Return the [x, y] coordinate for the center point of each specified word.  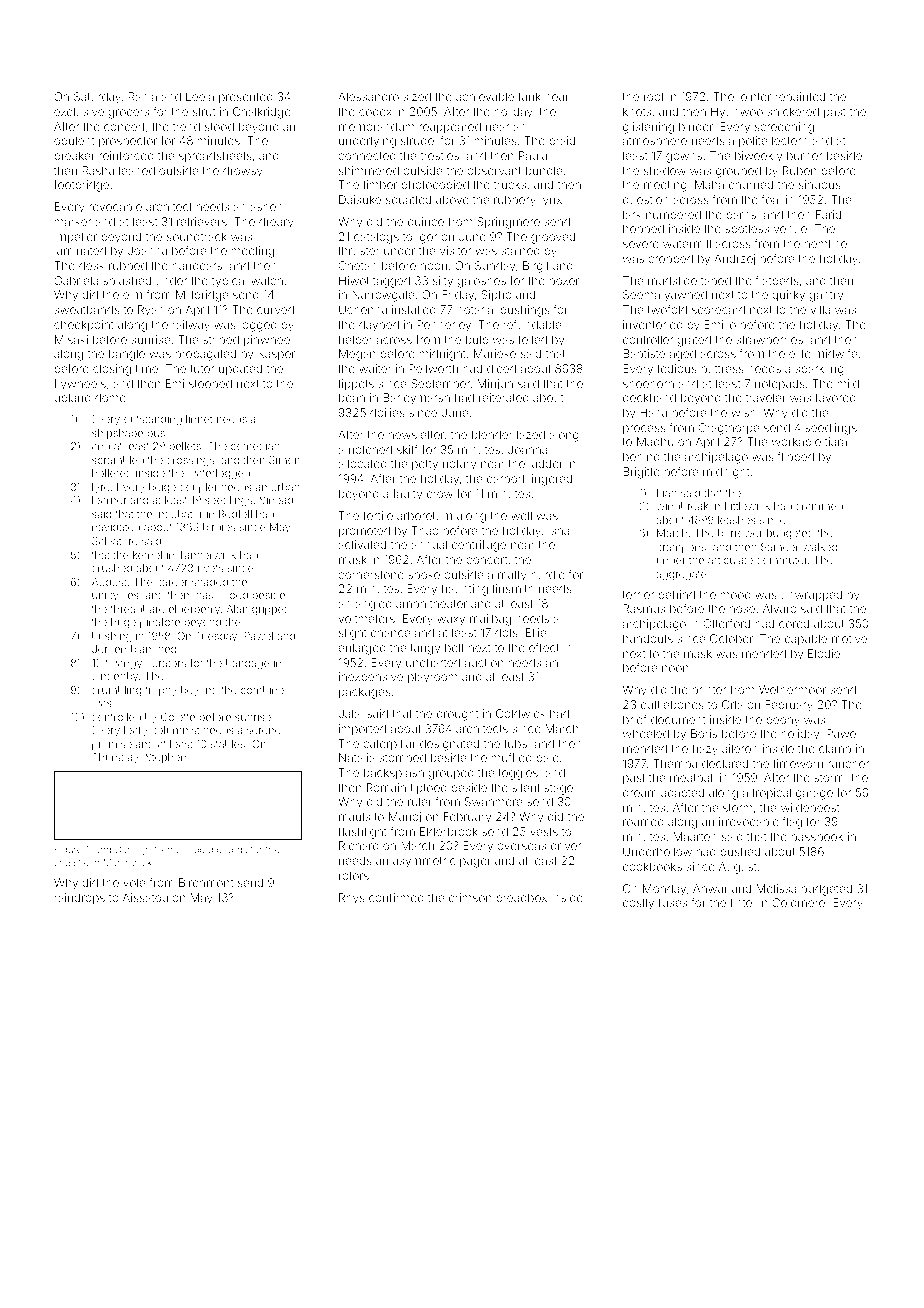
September [440, 384]
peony [783, 722]
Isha [559, 530]
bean [352, 397]
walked [820, 547]
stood [219, 126]
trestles [440, 155]
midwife [836, 353]
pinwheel [268, 341]
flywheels [80, 385]
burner [804, 155]
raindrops [80, 899]
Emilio [720, 324]
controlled [116, 717]
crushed [112, 568]
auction [484, 662]
